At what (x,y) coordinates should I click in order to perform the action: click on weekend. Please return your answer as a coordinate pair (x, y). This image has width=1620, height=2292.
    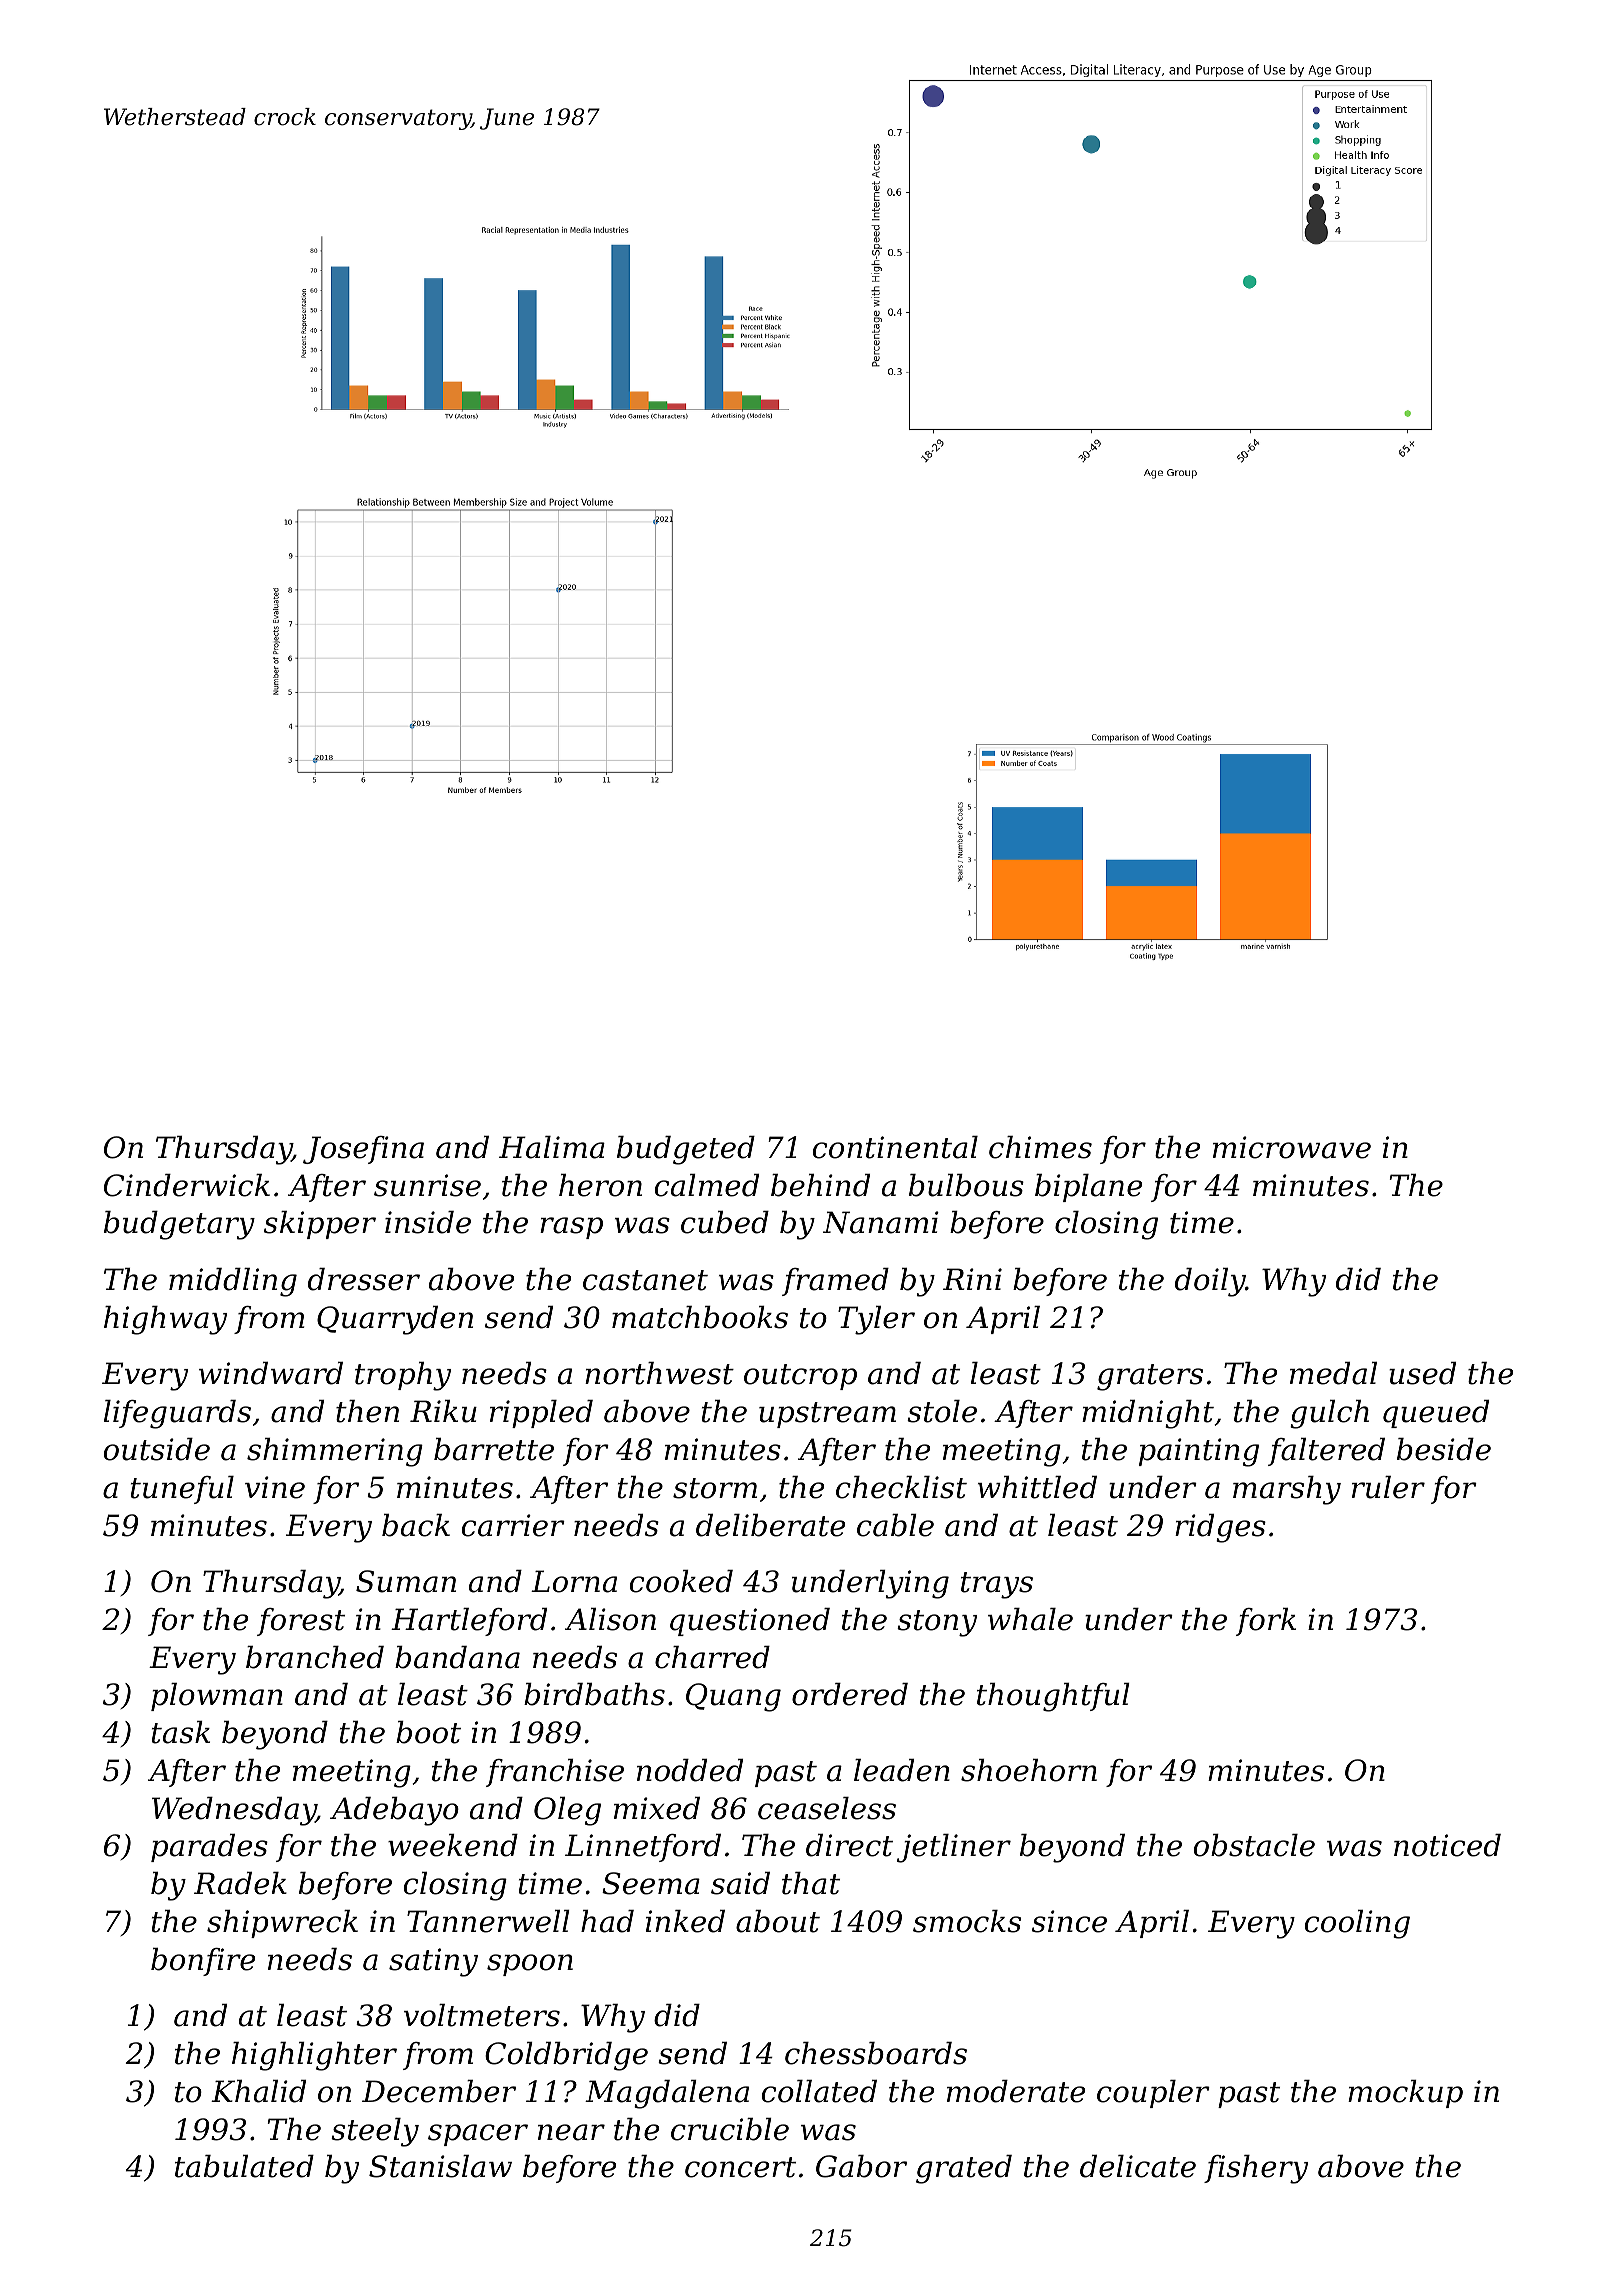
    Looking at the image, I should click on (453, 1845).
